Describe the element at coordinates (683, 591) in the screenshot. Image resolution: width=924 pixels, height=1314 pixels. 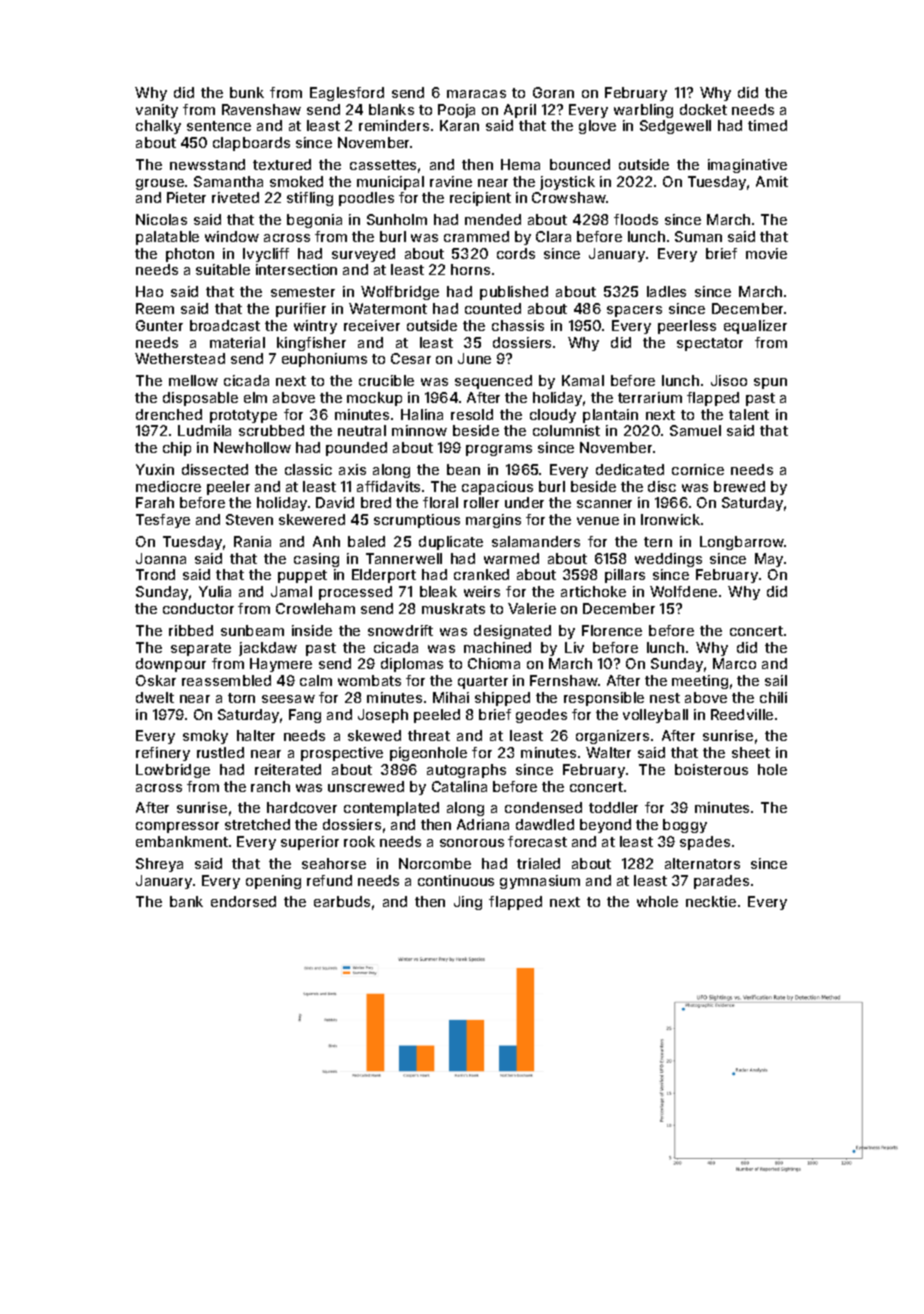
I see `Wolfdene` at that location.
